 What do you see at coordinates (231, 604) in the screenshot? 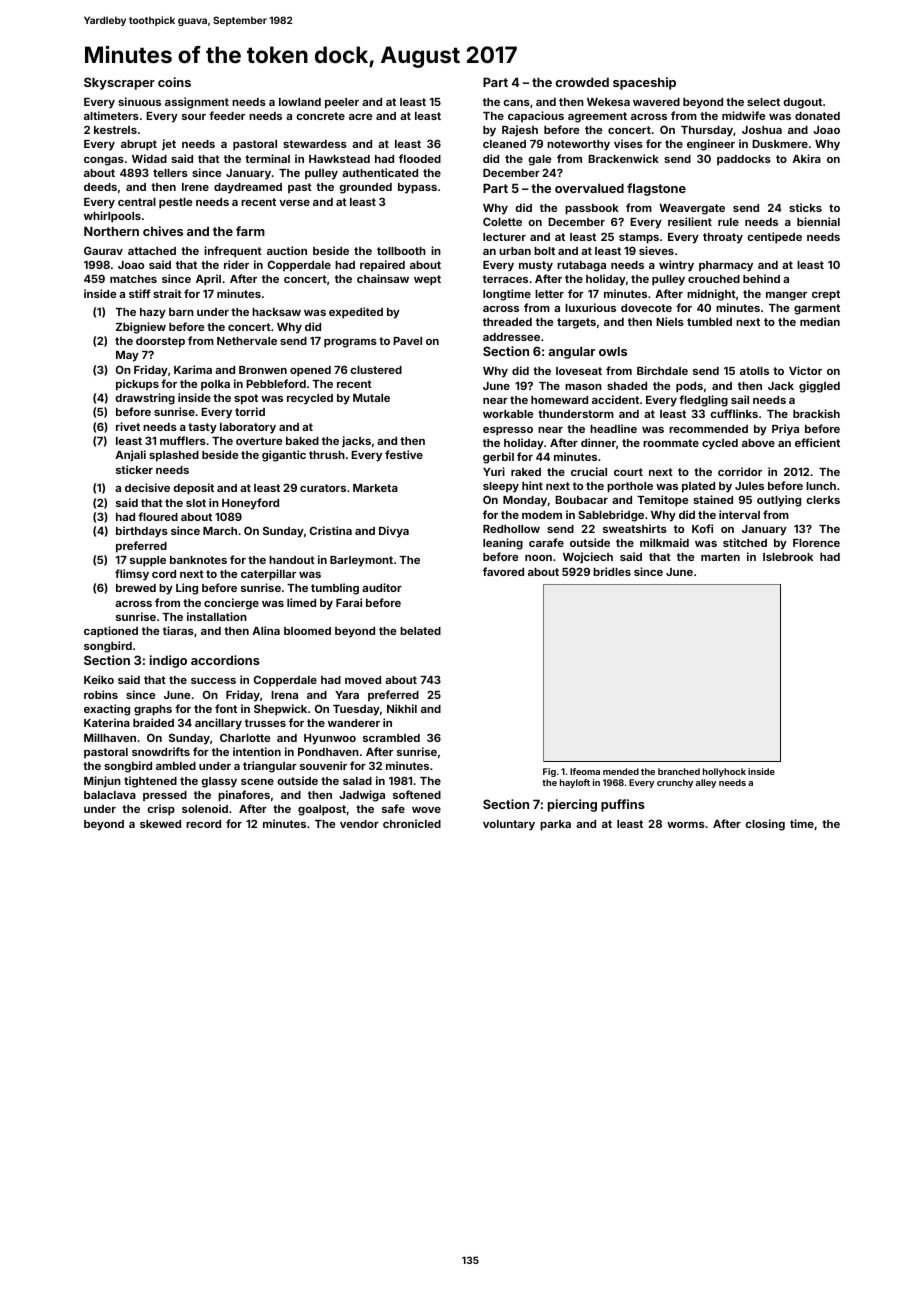
I see `concierge` at bounding box center [231, 604].
